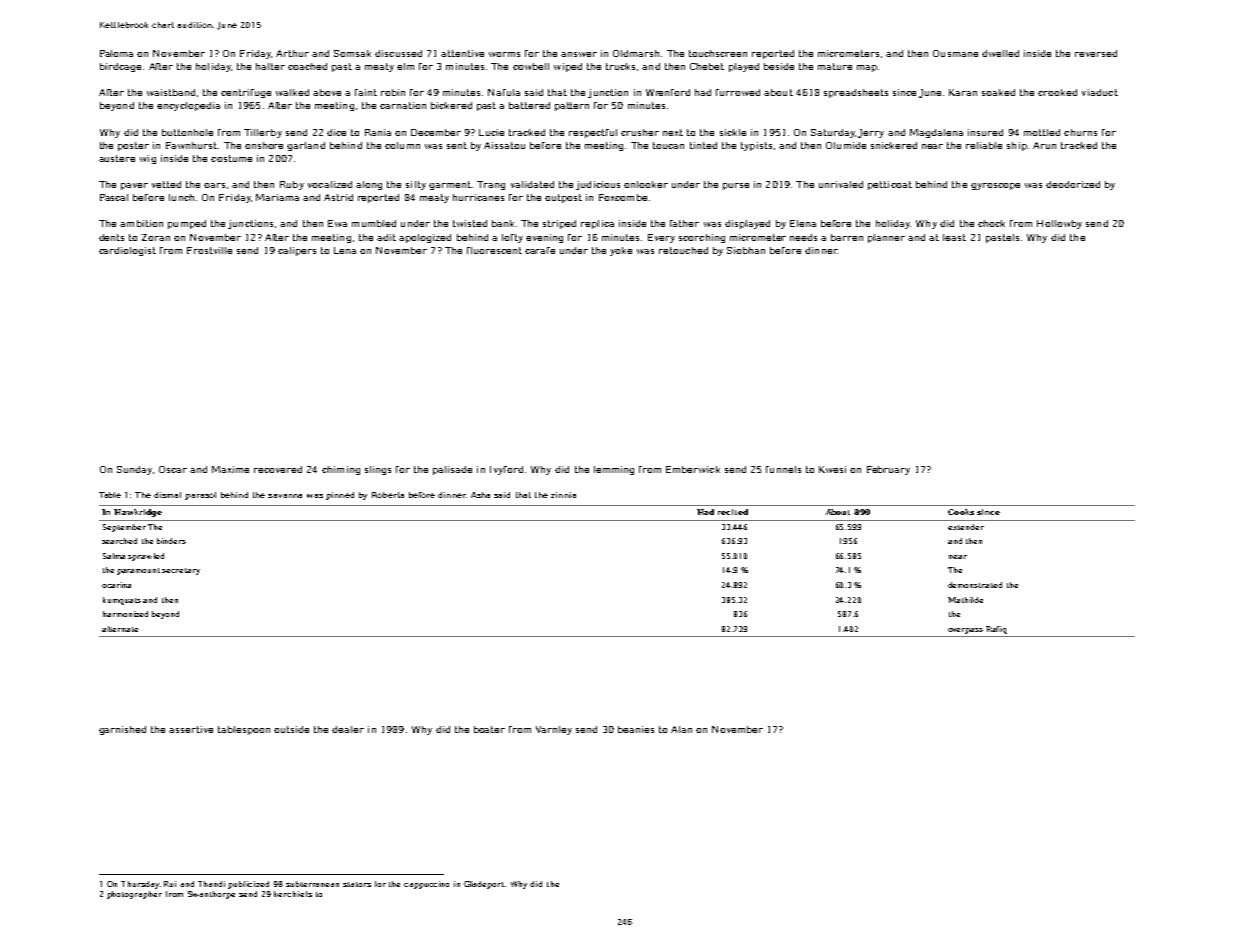  I want to click on fluorescent, so click(494, 250).
